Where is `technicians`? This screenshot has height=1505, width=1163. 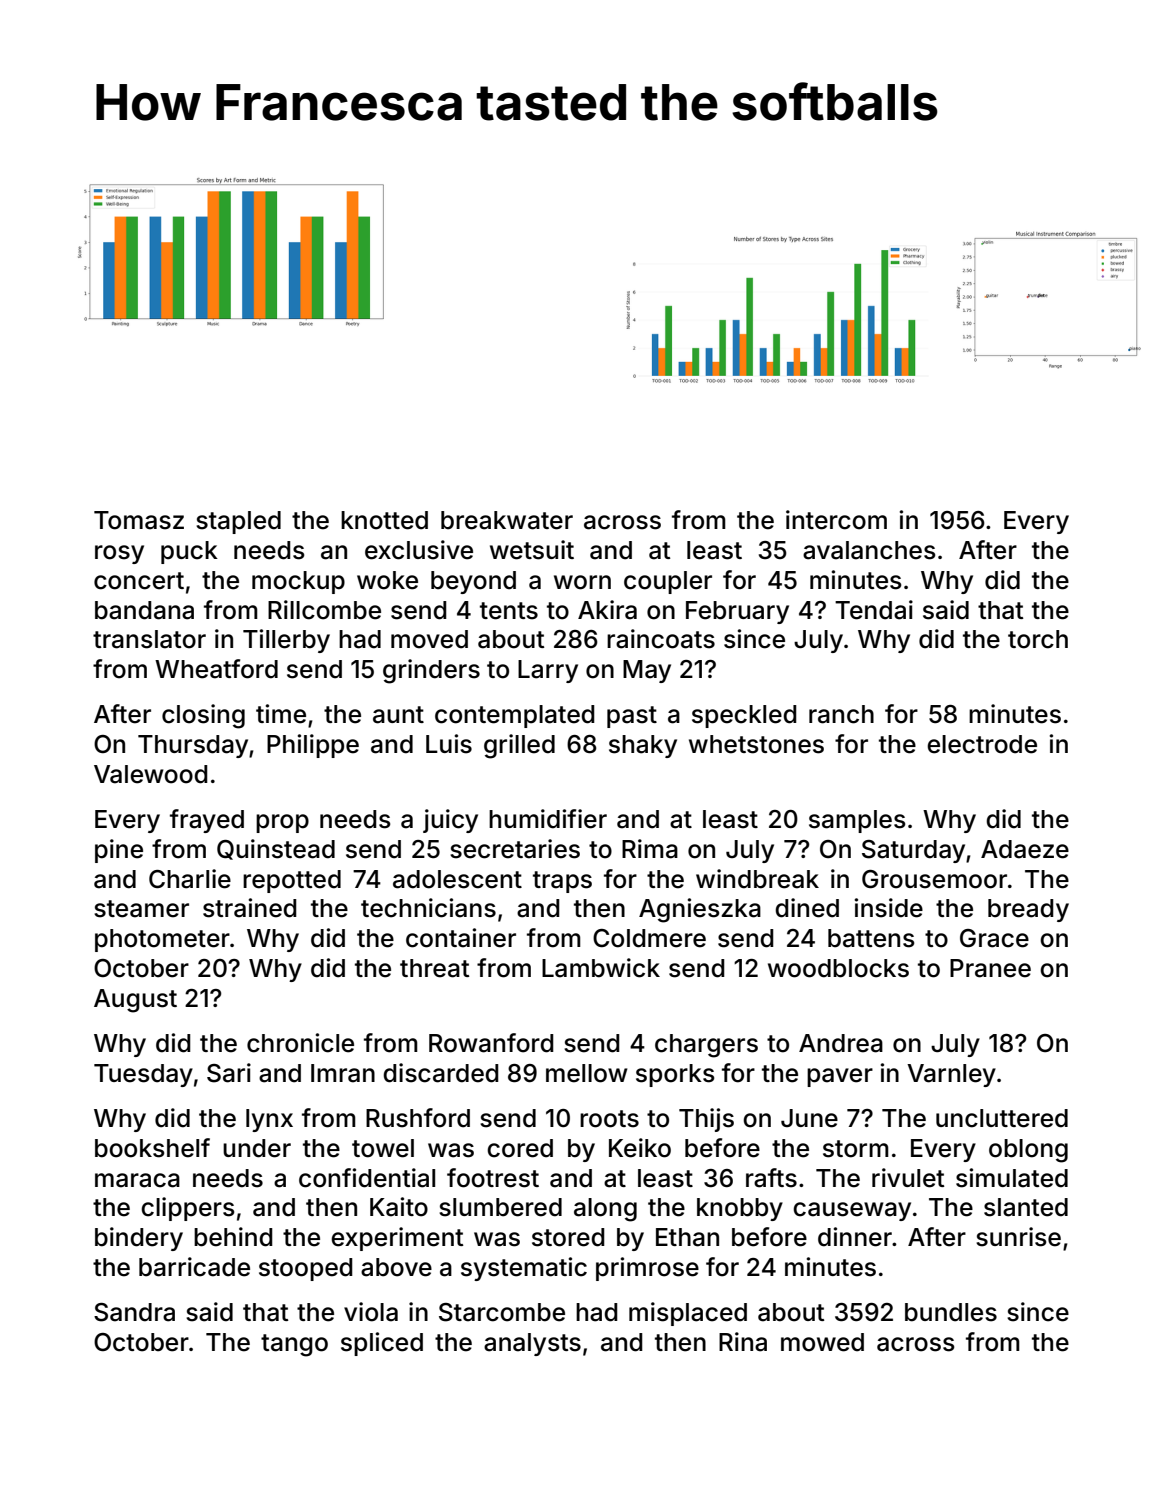 technicians is located at coordinates (428, 908).
